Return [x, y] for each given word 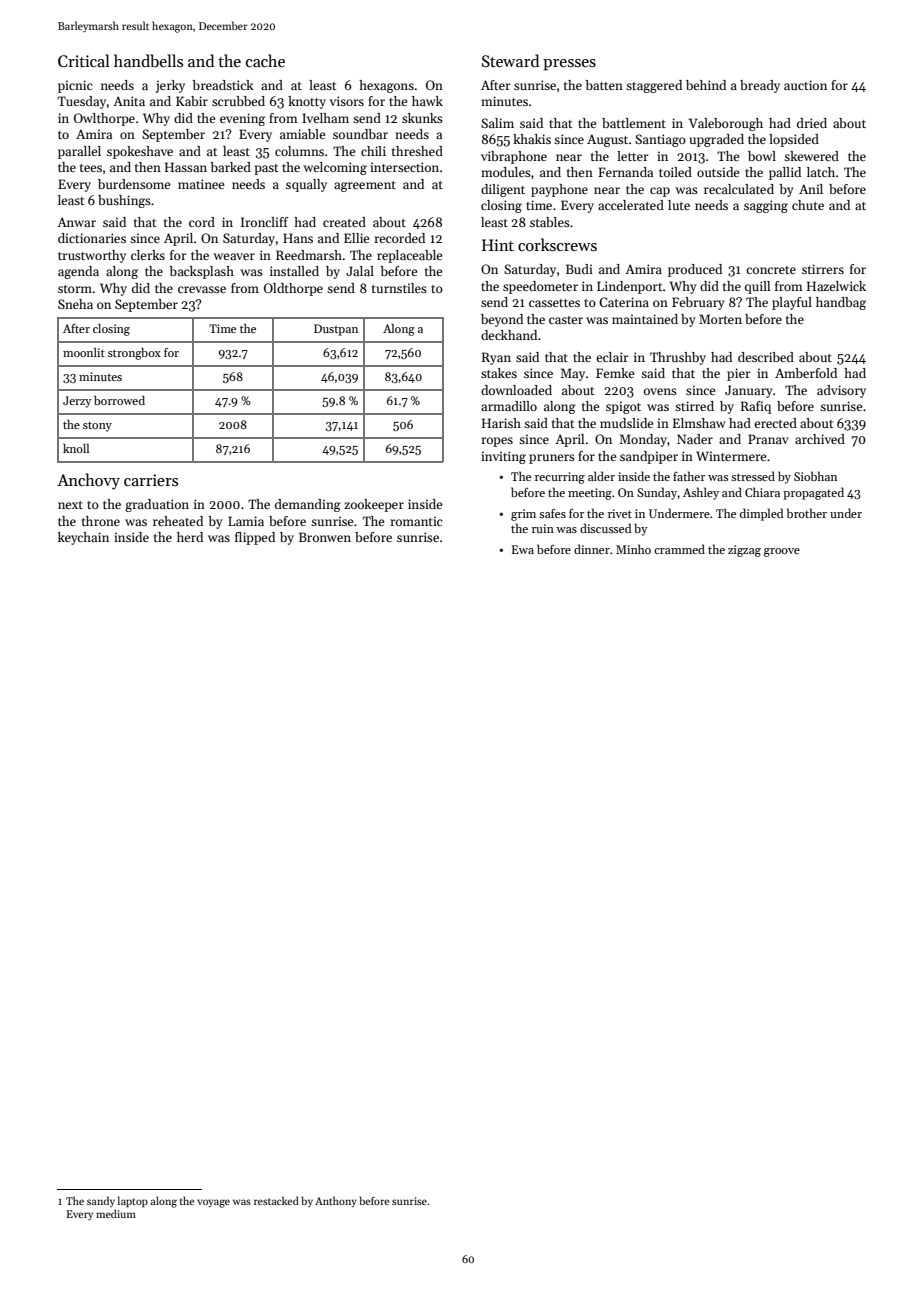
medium [116, 1213]
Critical [84, 60]
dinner [592, 549]
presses [569, 65]
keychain [83, 538]
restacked [276, 1200]
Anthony [336, 1201]
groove [782, 552]
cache [265, 60]
